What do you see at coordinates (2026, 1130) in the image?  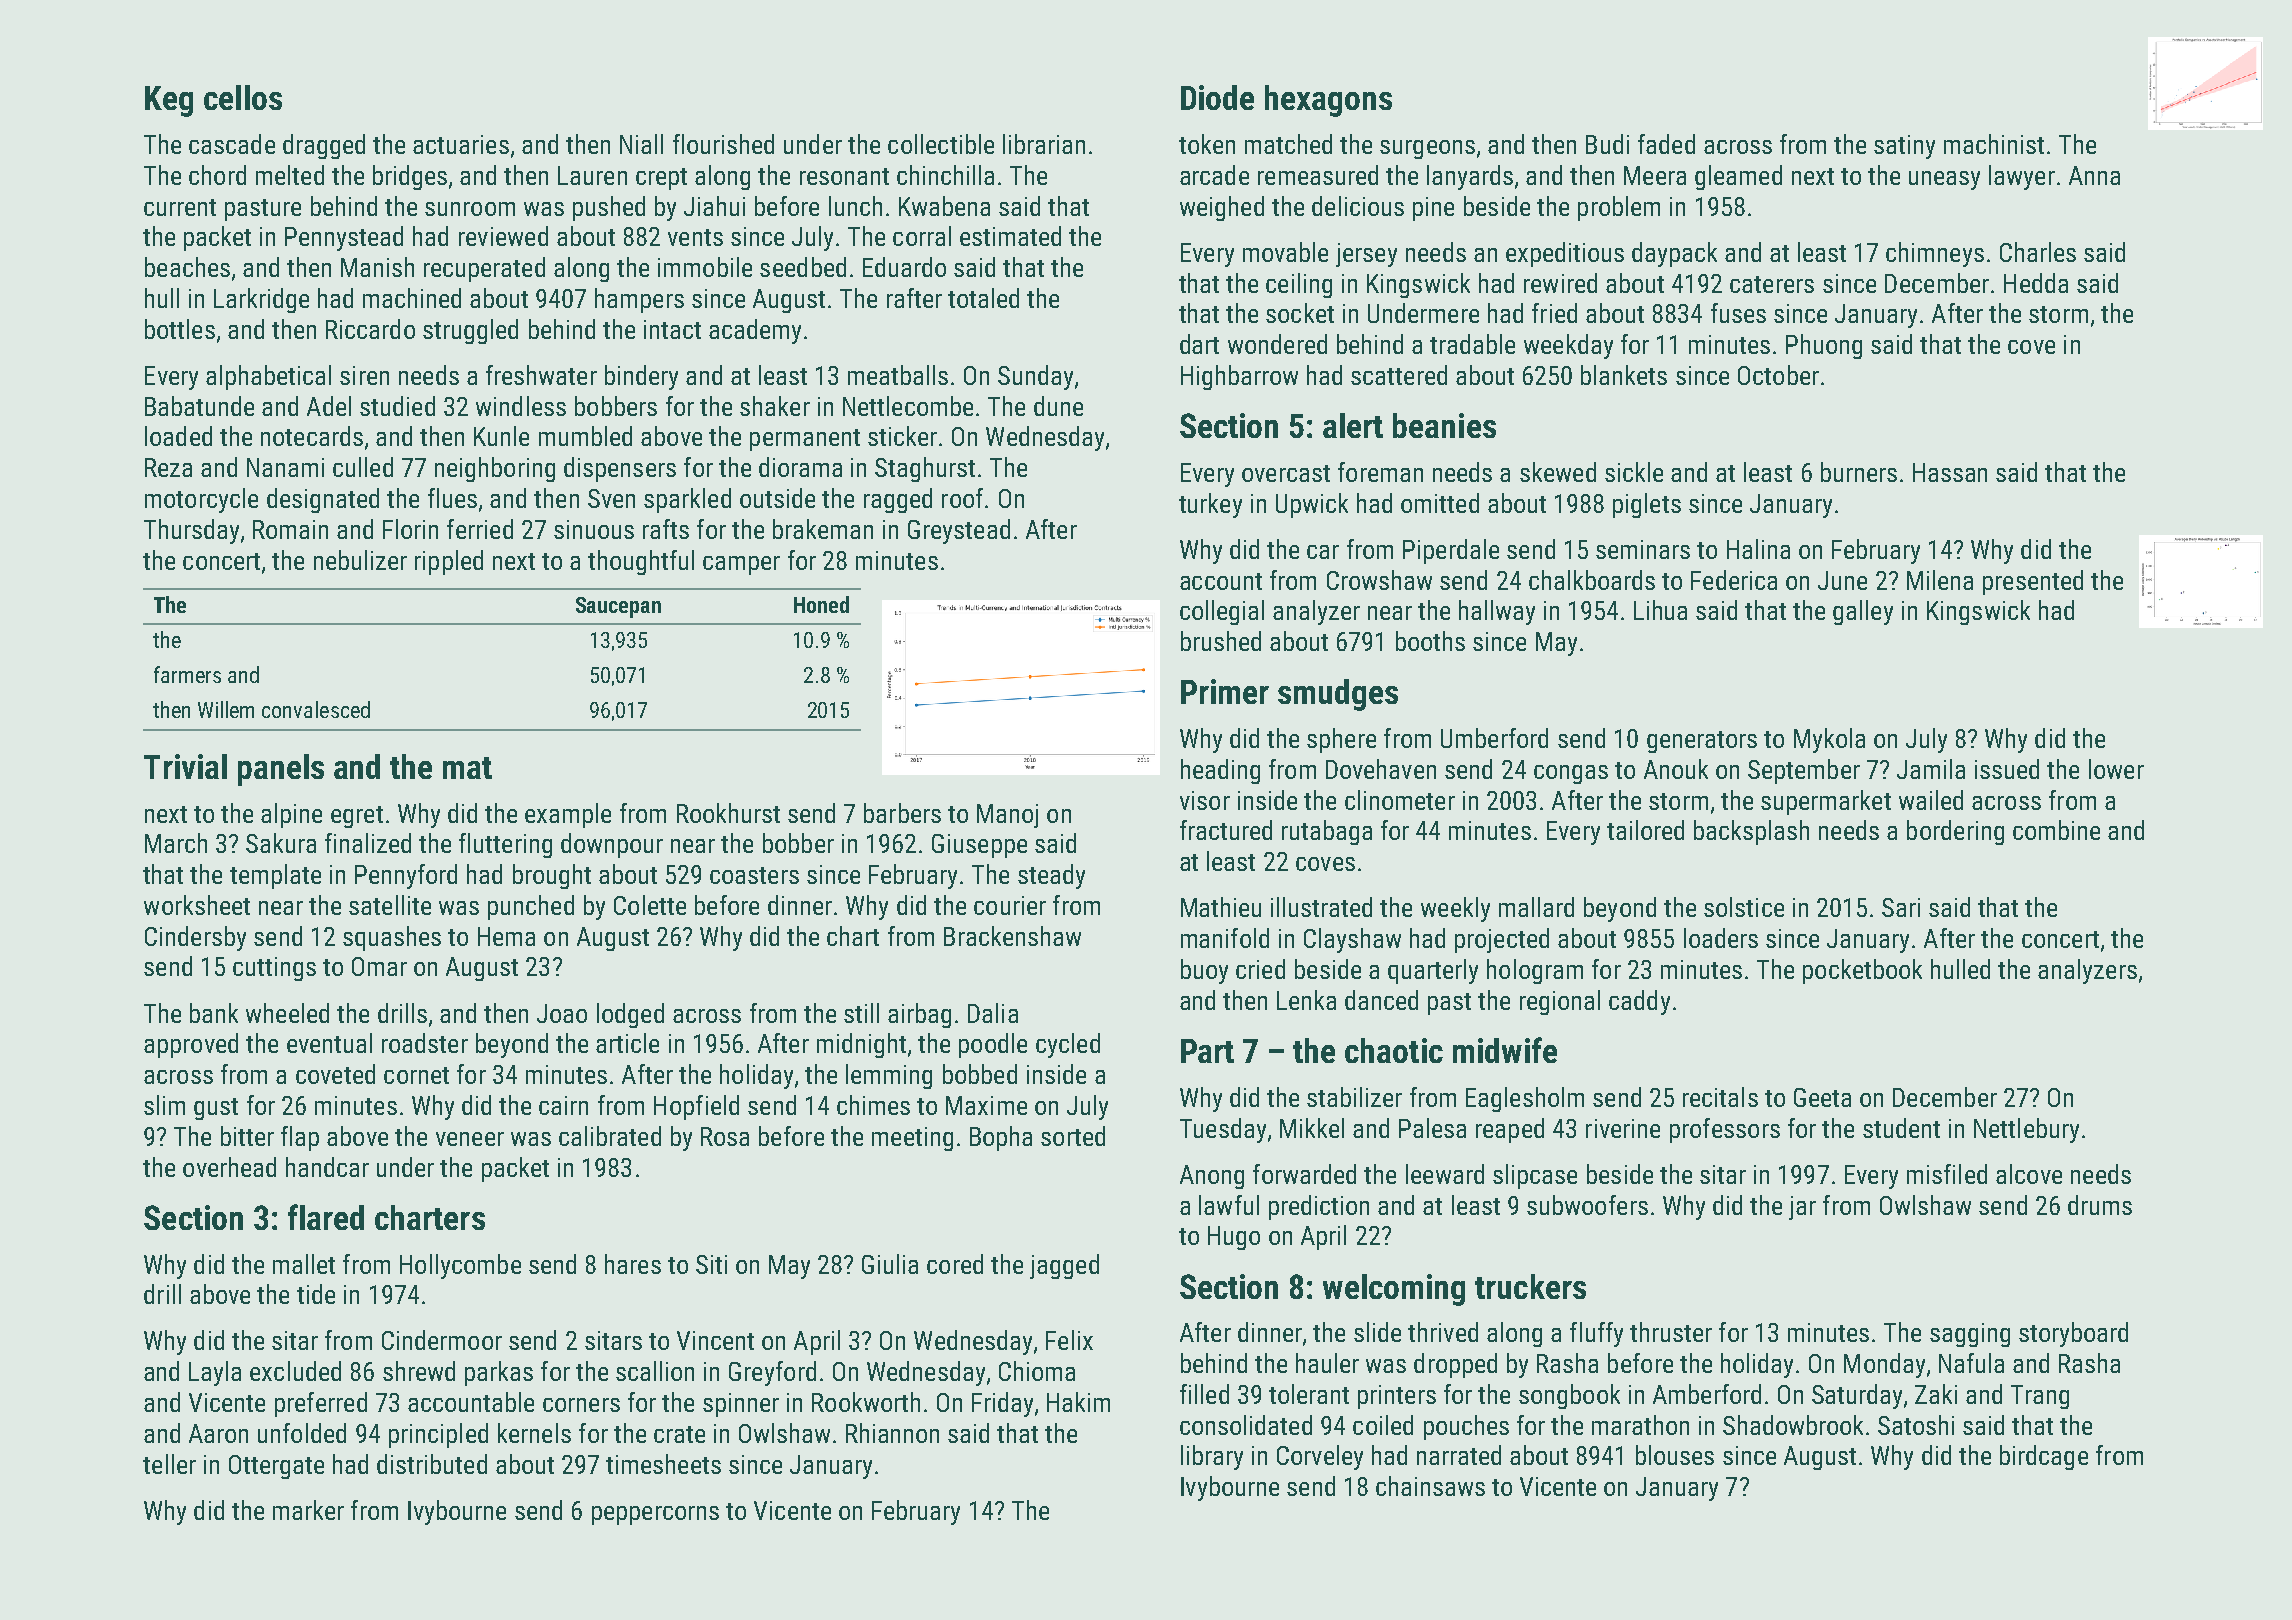 I see `Nettlebury` at bounding box center [2026, 1130].
